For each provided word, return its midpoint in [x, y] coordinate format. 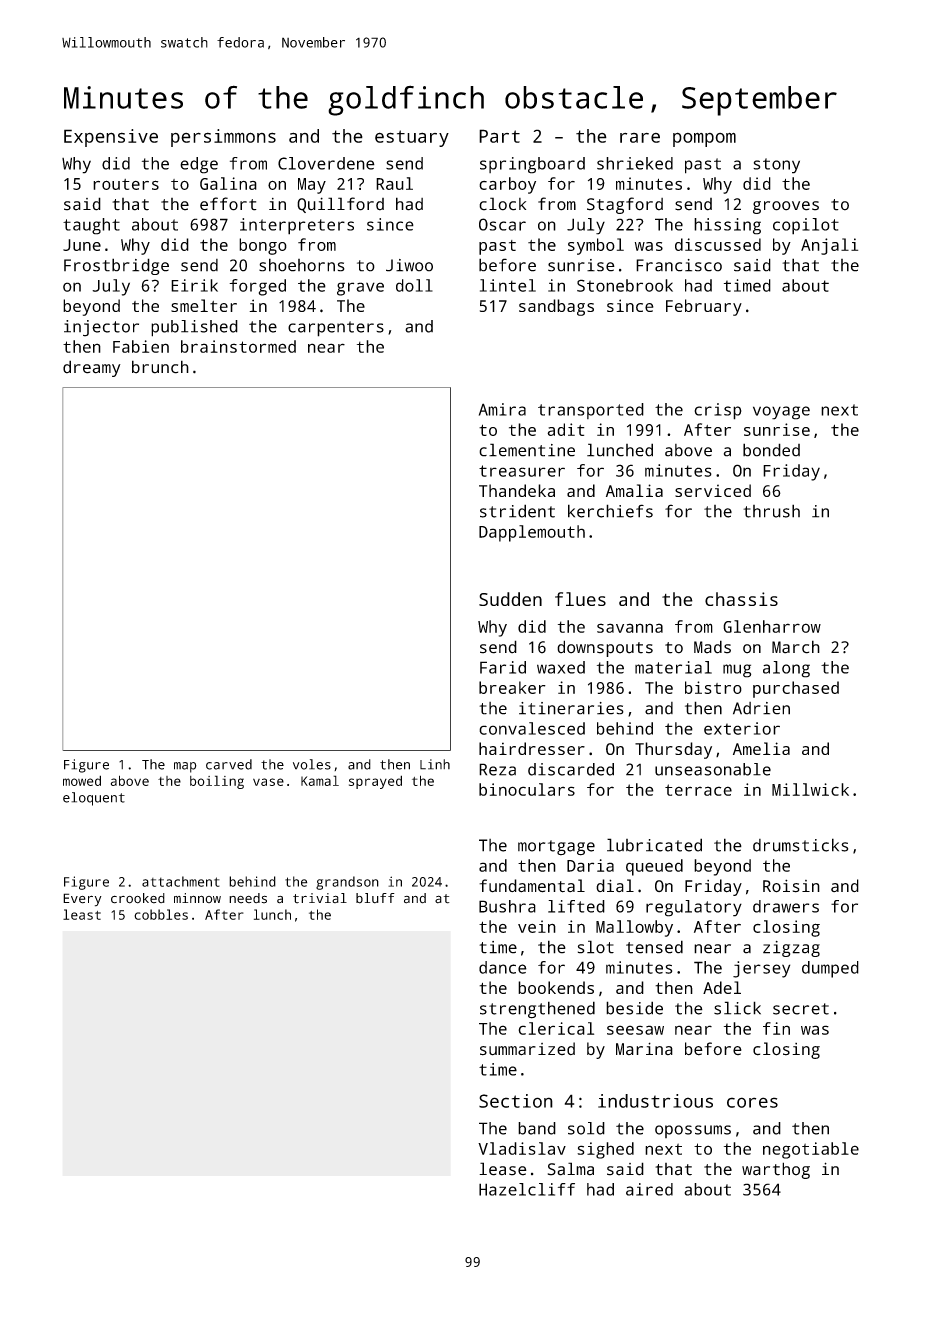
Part [499, 136]
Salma [571, 1169]
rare [640, 138]
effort [228, 204]
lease [503, 1169]
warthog [776, 1170]
